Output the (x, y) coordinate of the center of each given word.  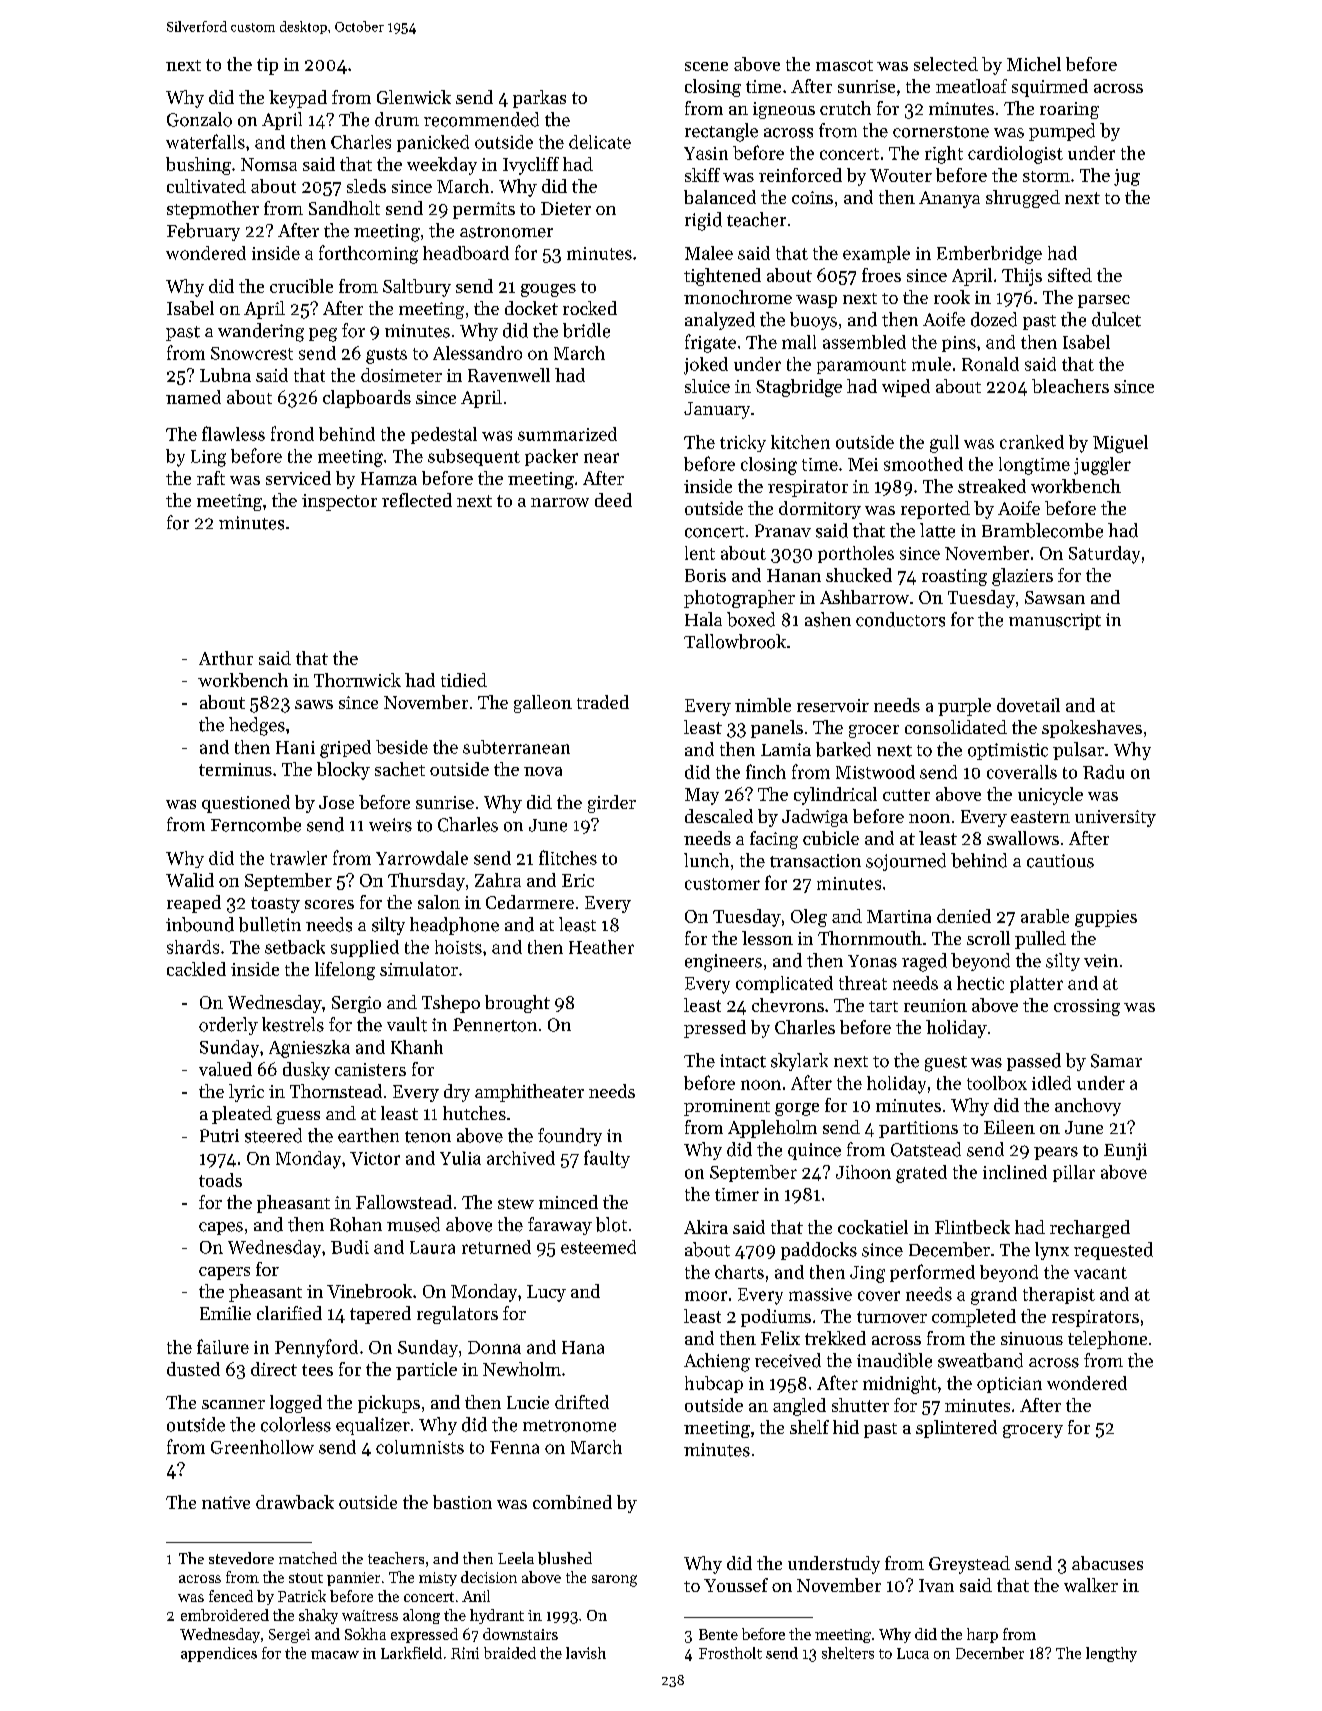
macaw (335, 1655)
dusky (306, 1071)
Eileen (1009, 1127)
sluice (707, 386)
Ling (208, 458)
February (203, 232)
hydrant (497, 1616)
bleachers (1070, 386)
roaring (1069, 110)
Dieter (566, 208)
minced (568, 1202)
